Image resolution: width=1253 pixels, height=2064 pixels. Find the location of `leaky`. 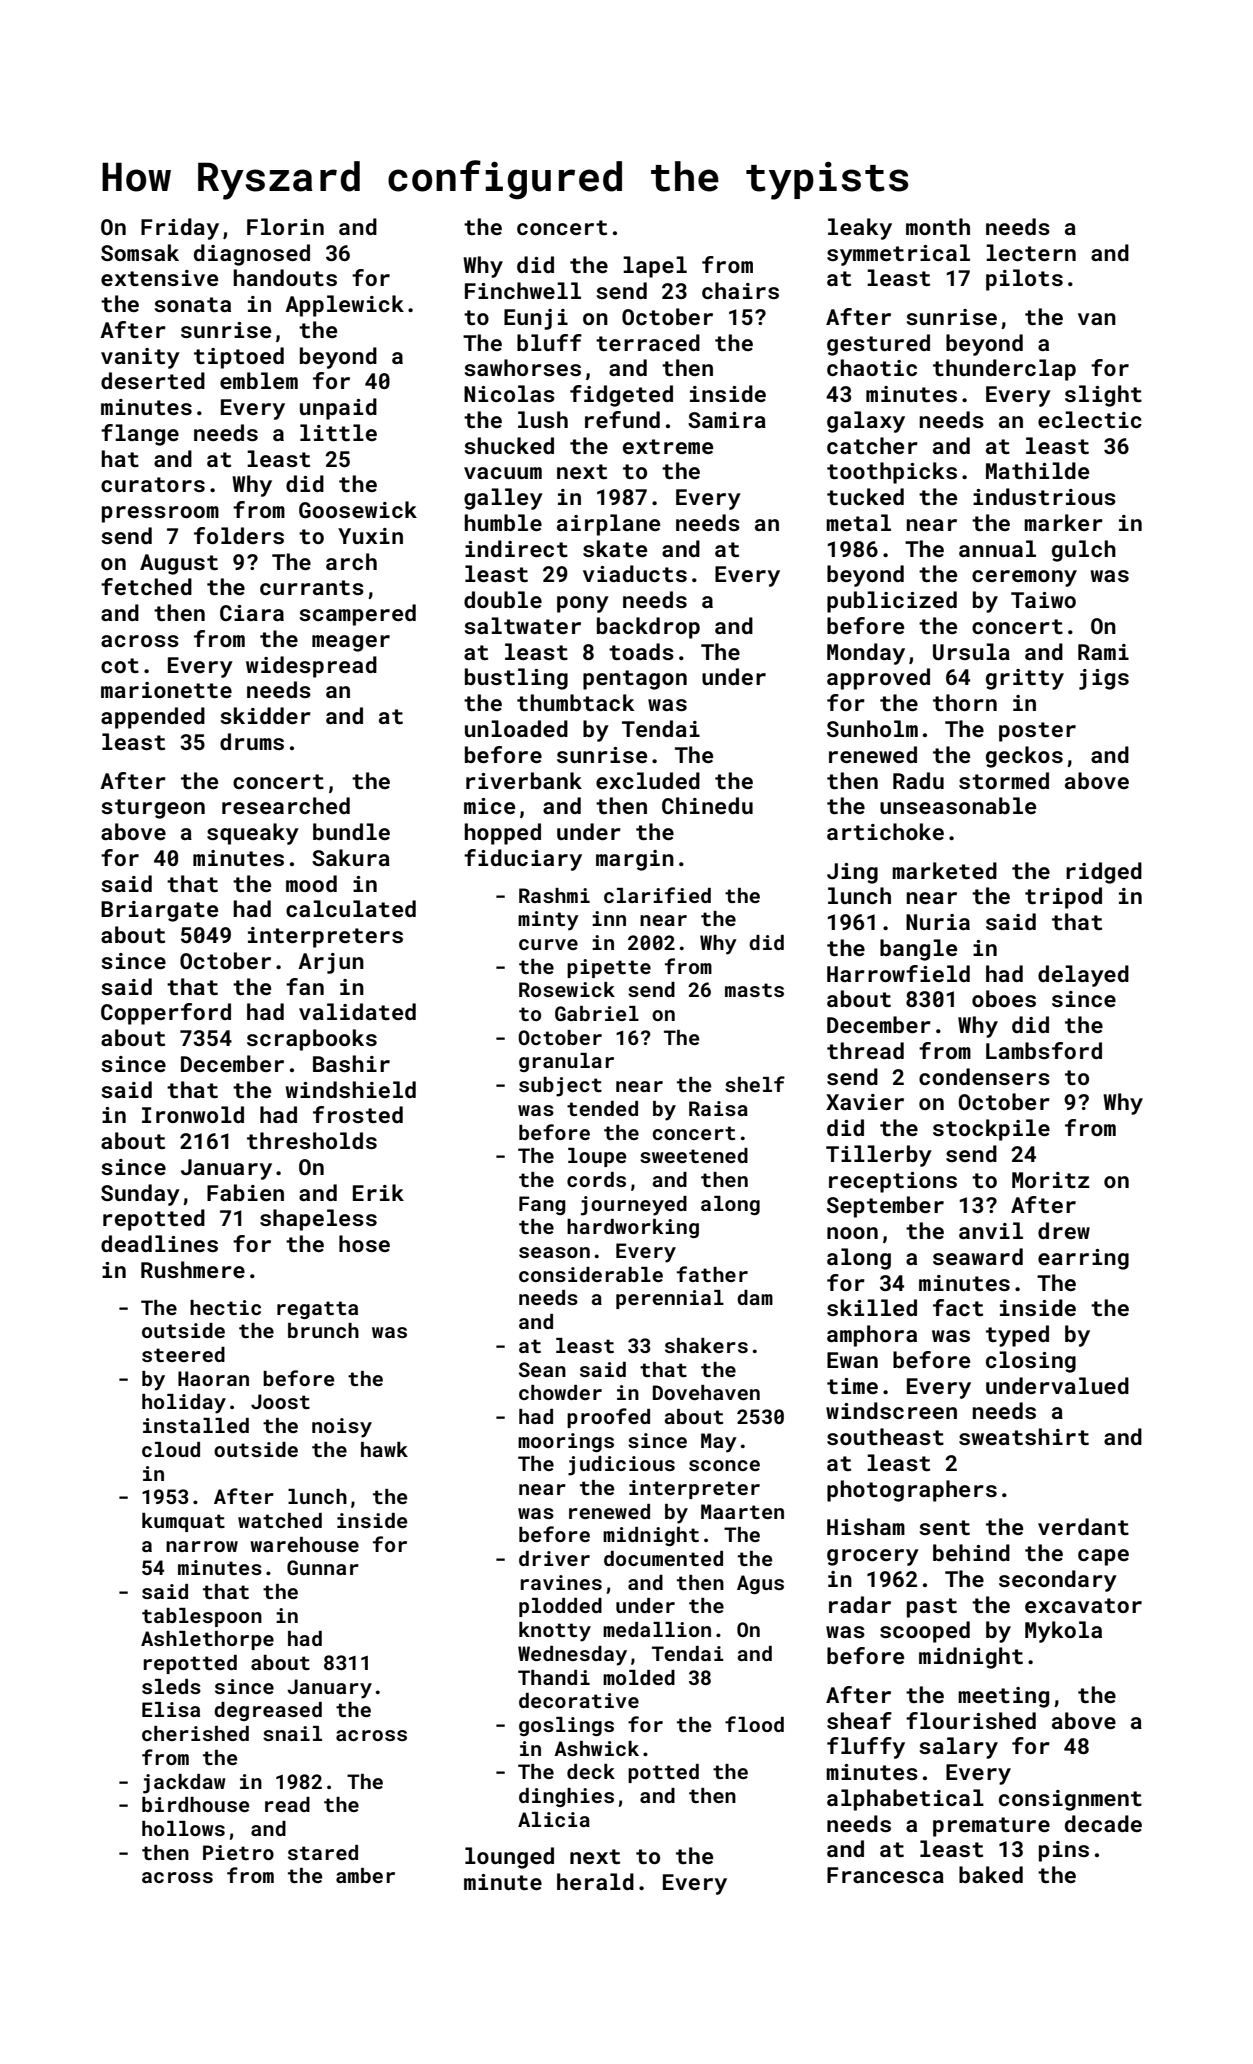

leaky is located at coordinates (860, 229).
